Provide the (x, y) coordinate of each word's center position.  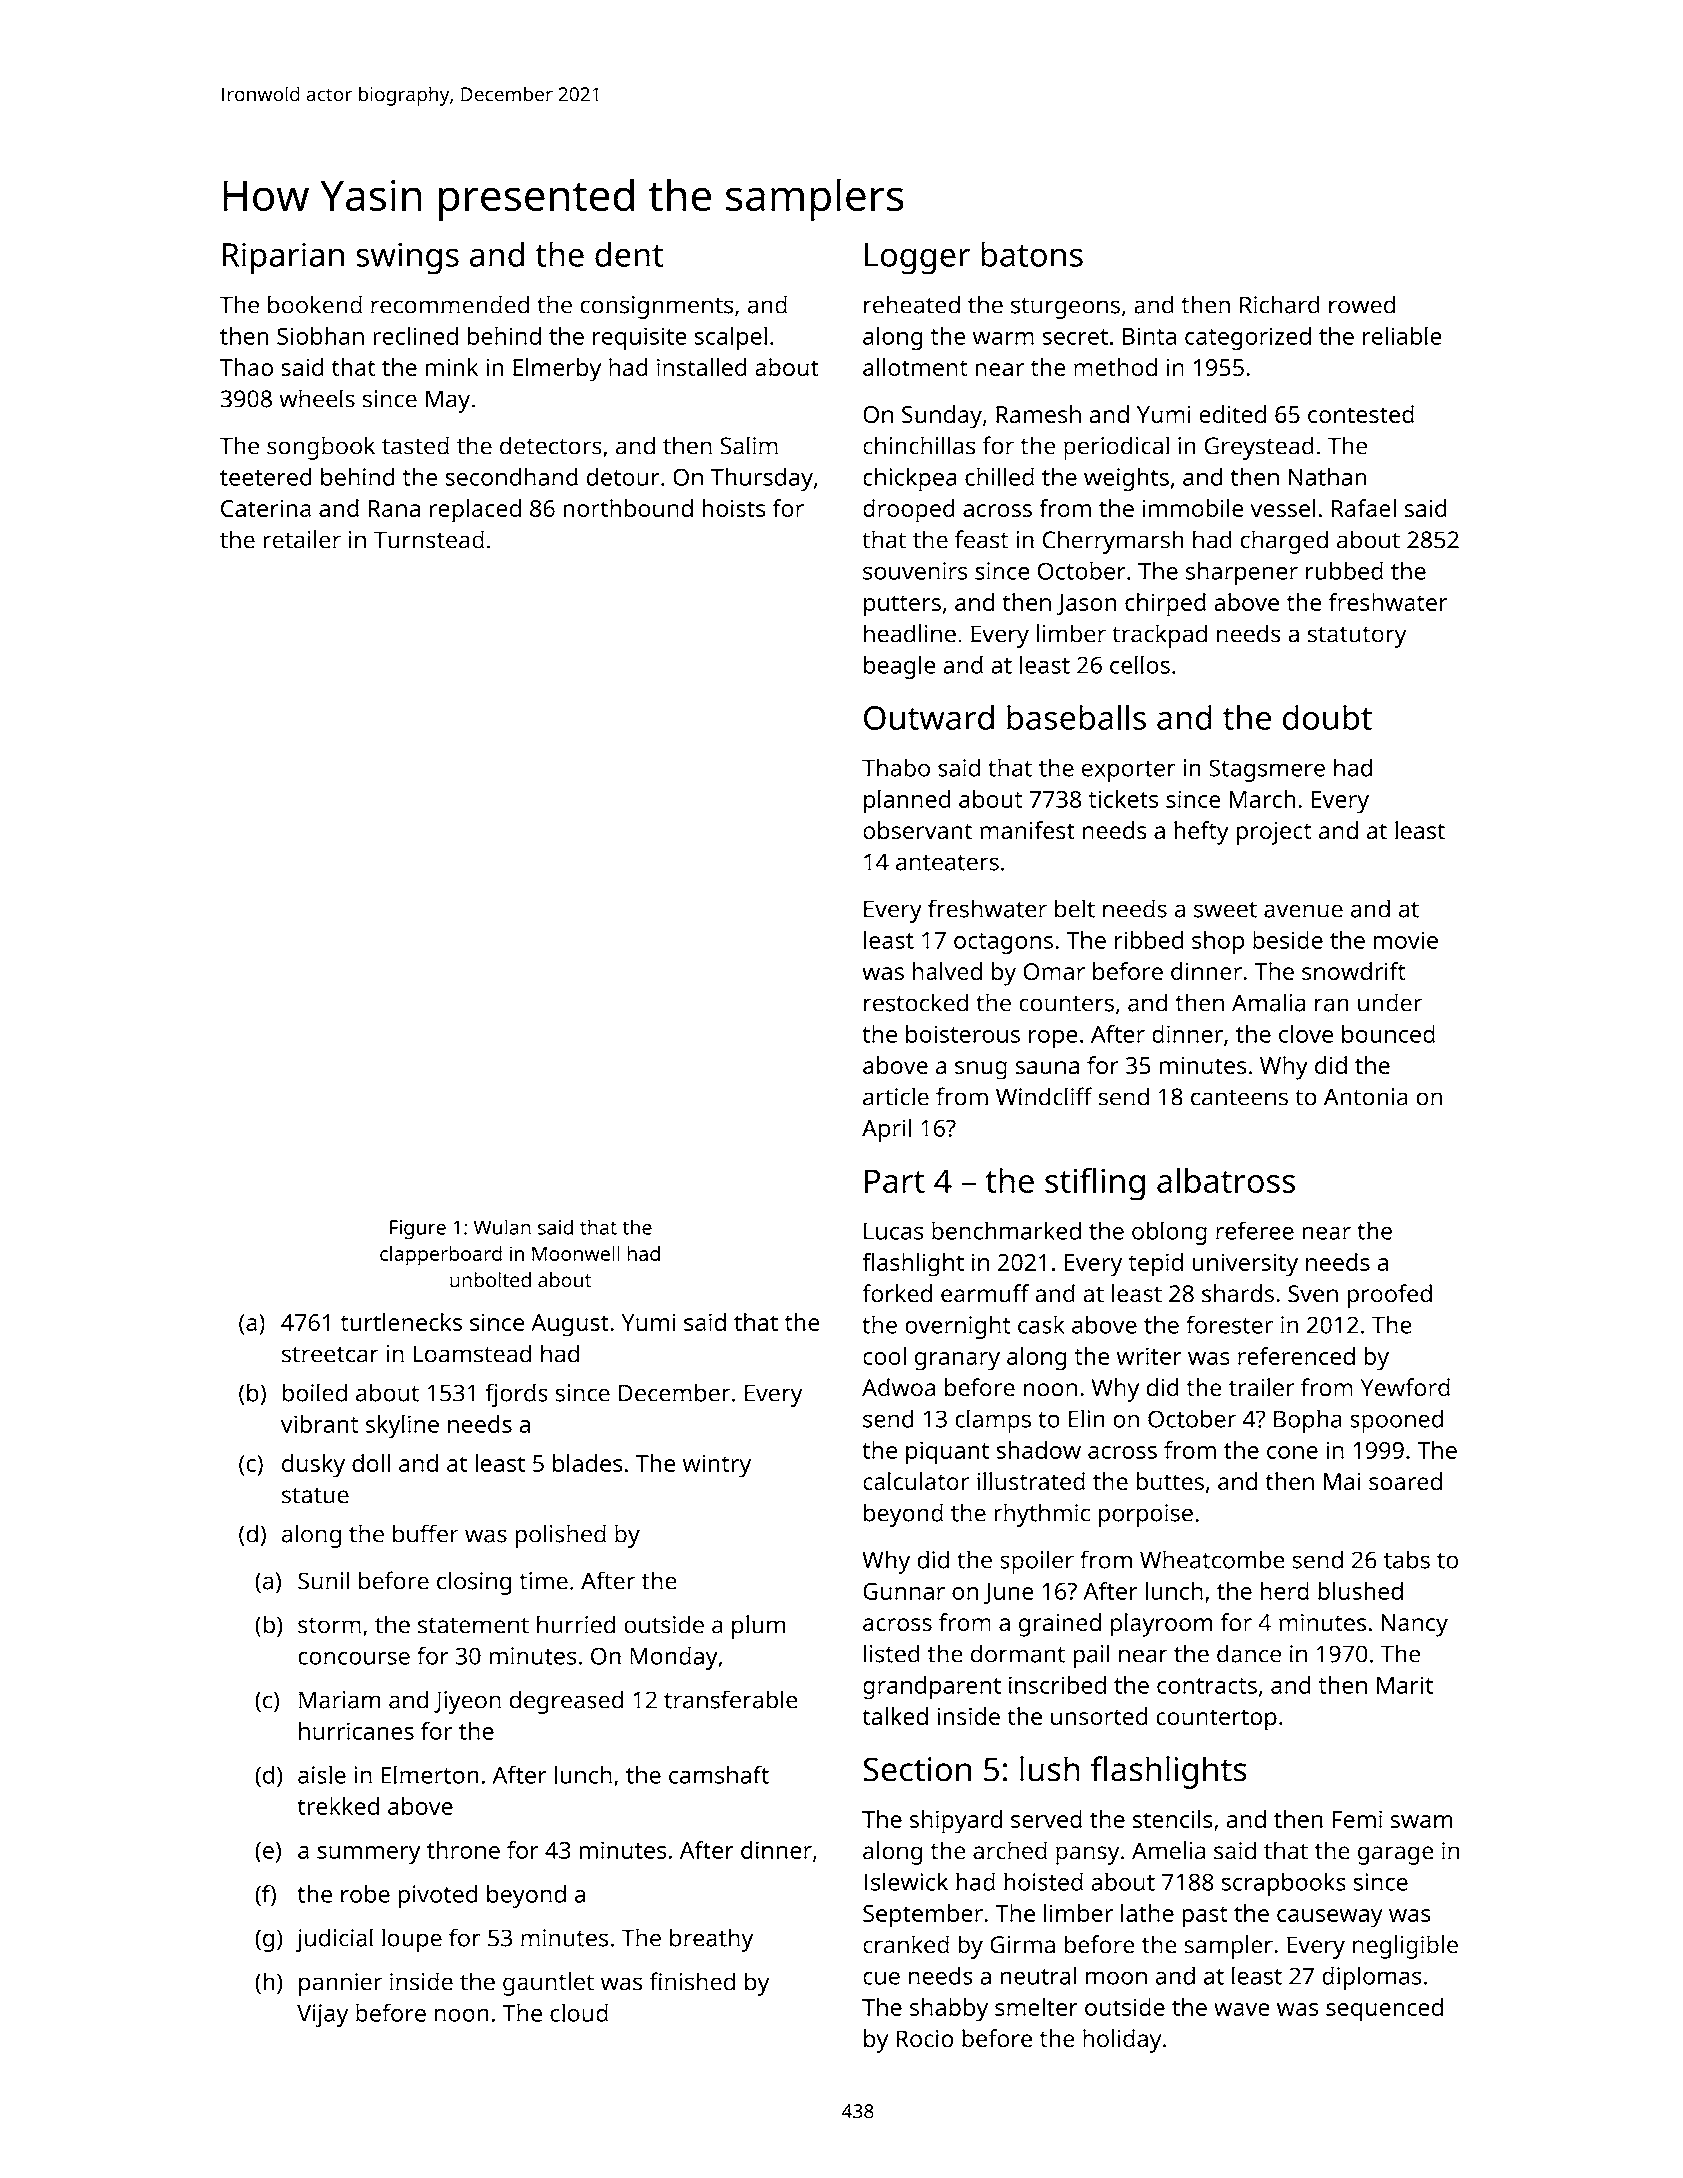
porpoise (1145, 1515)
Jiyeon (467, 1702)
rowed (1362, 304)
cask (1041, 1324)
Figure (418, 1229)
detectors (551, 445)
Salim (749, 445)
